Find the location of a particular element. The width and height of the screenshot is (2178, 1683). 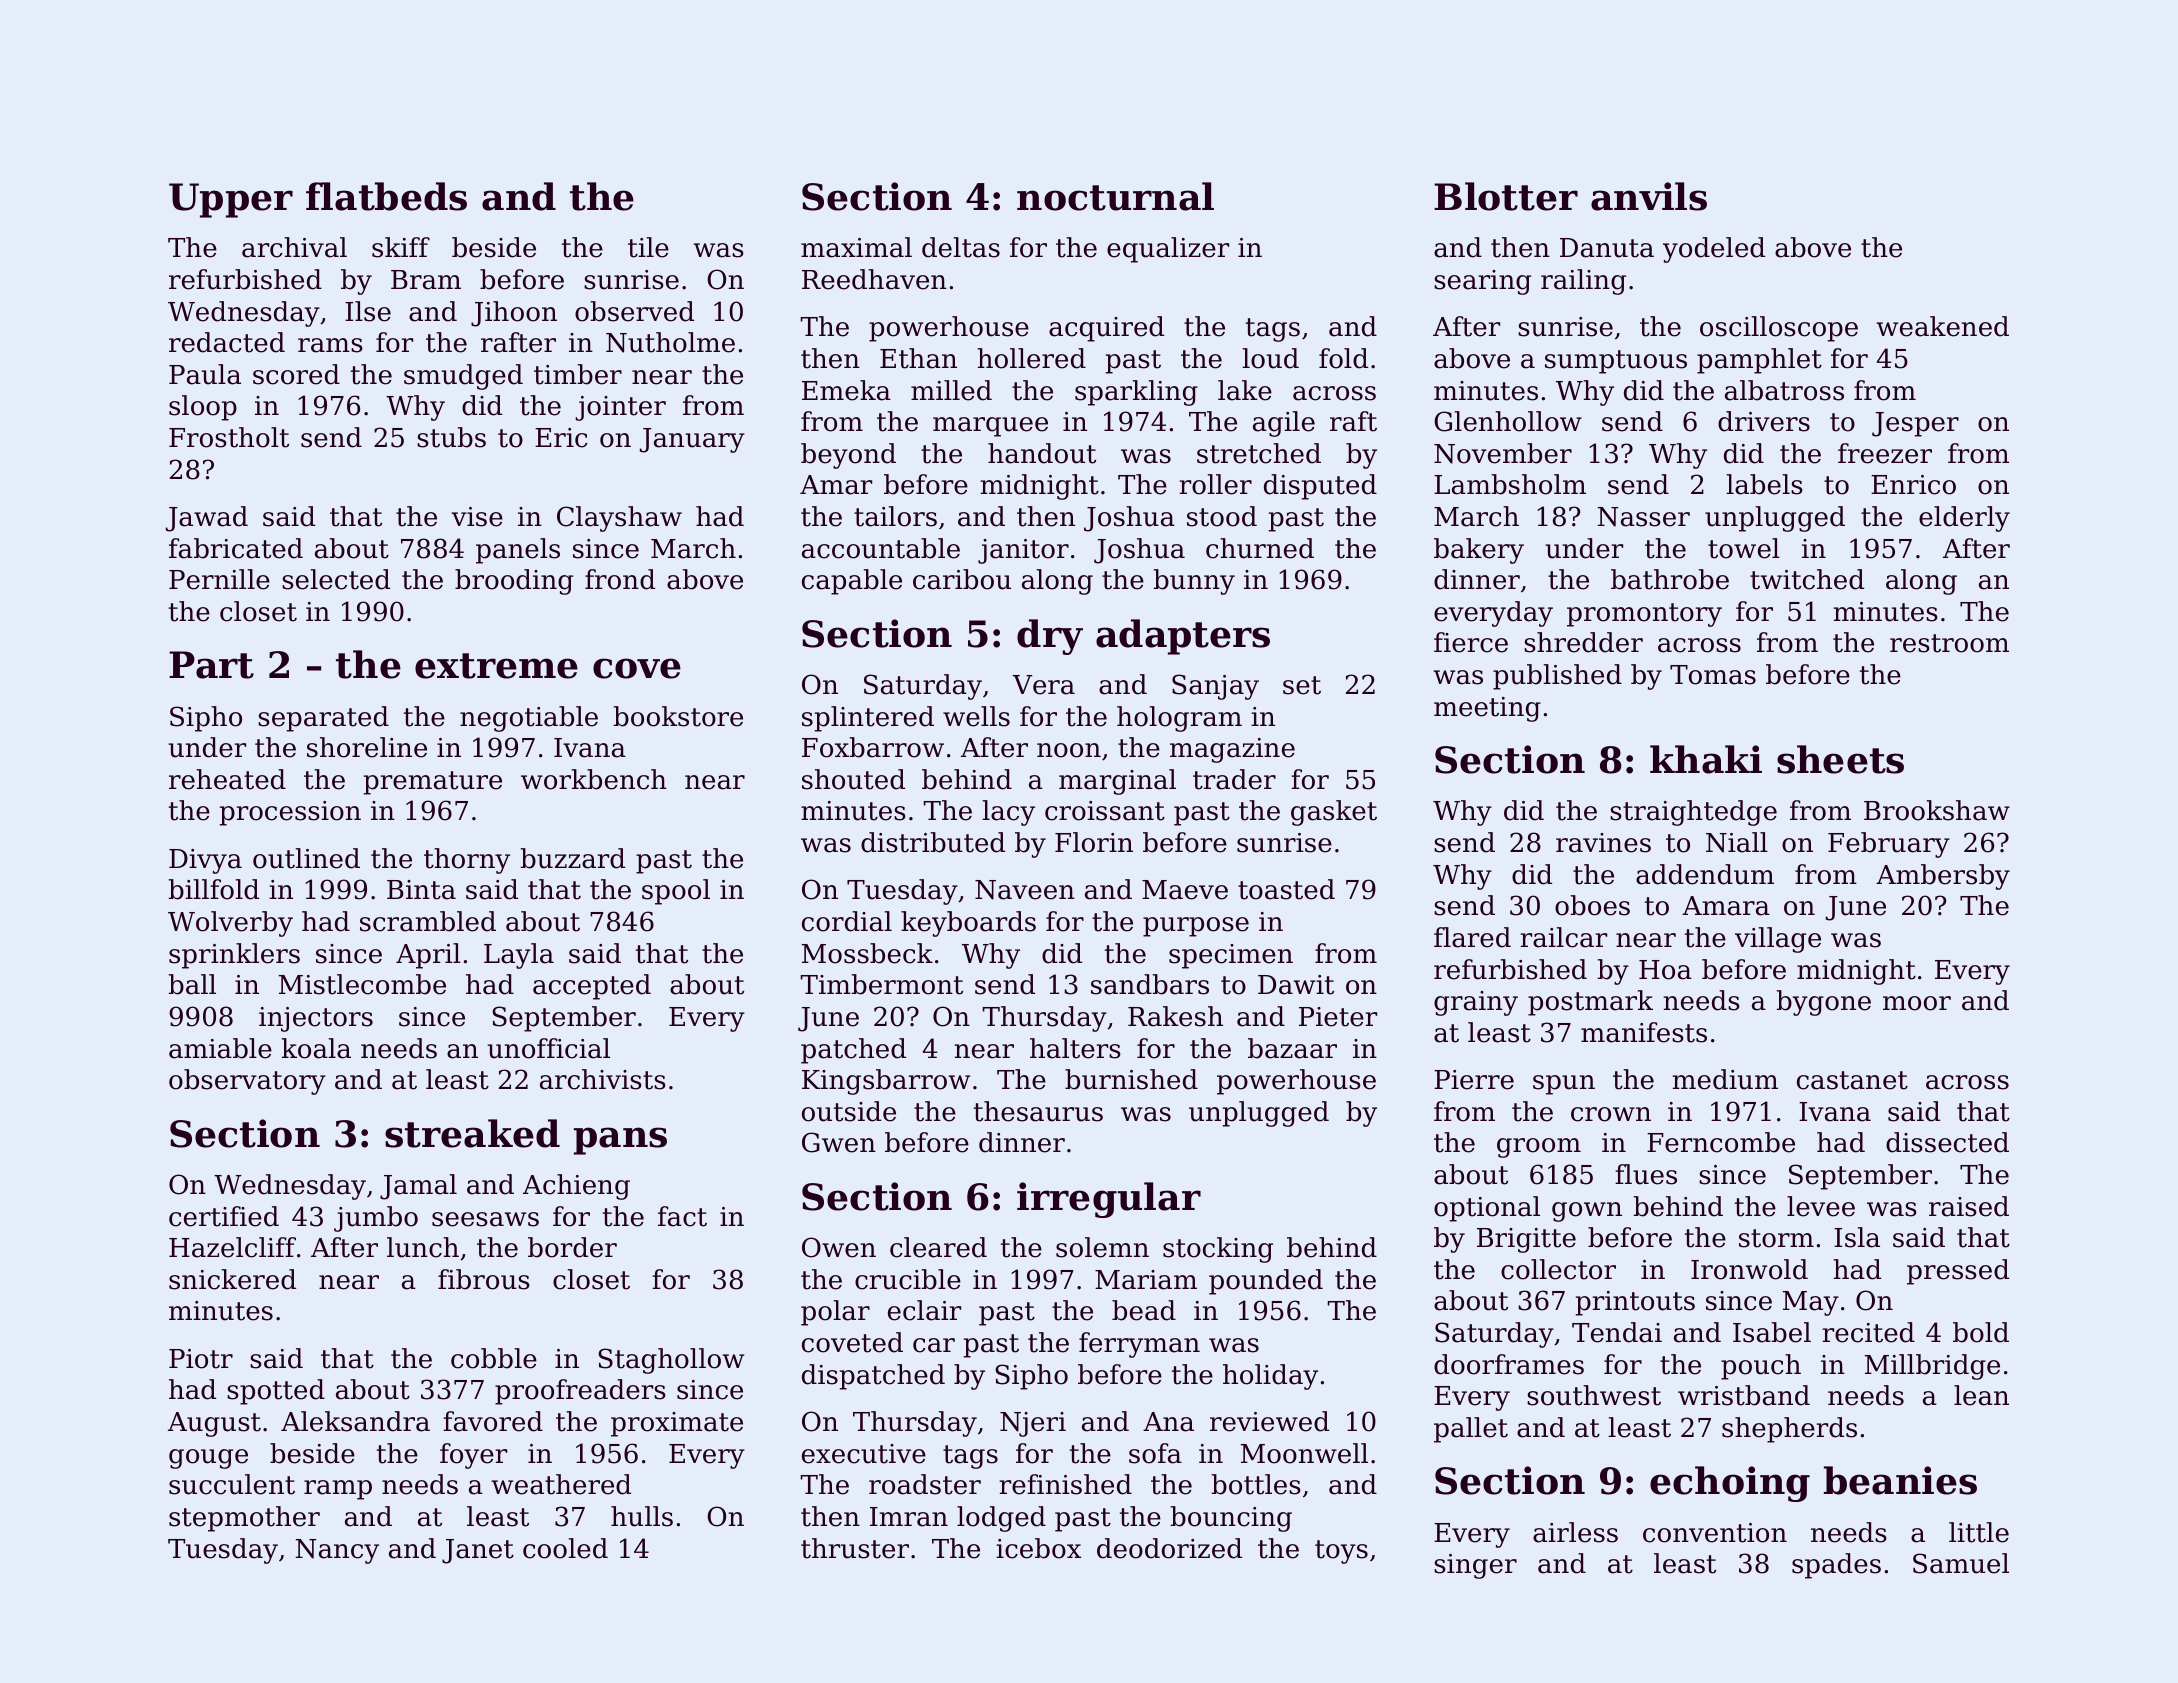

thesaurus is located at coordinates (1038, 1111).
